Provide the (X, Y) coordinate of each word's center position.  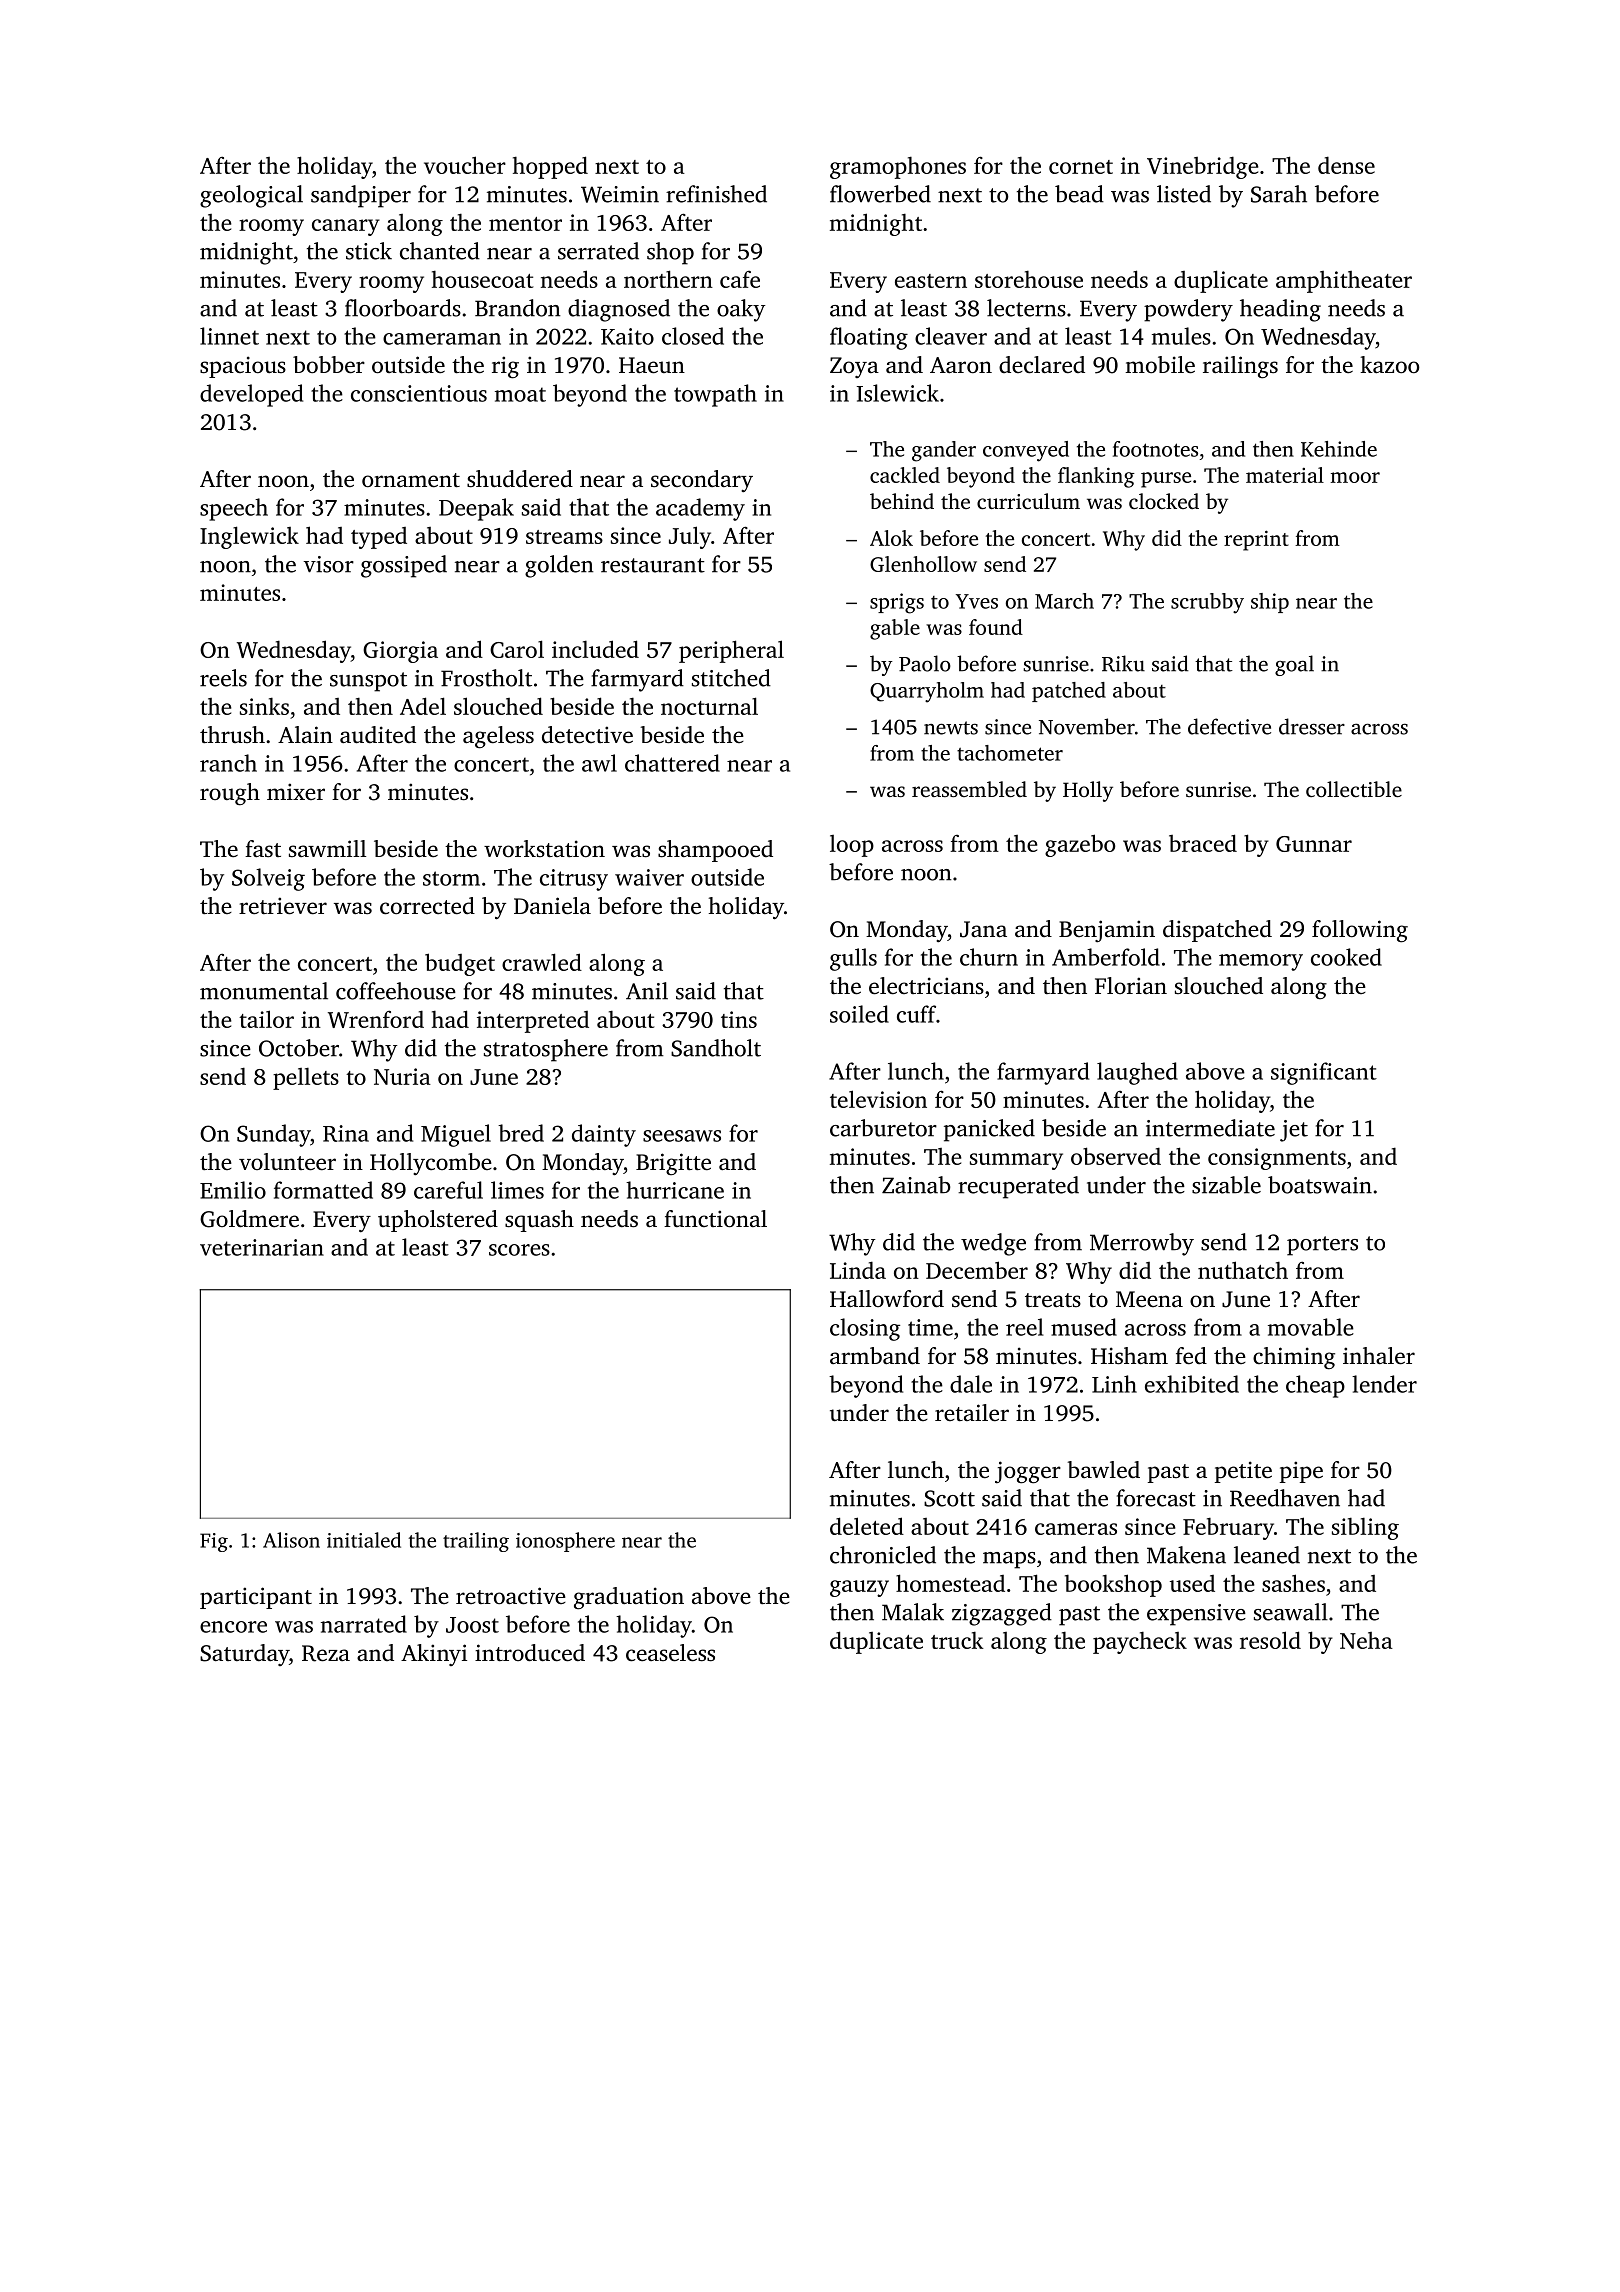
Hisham (1129, 1356)
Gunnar (1314, 844)
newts (951, 728)
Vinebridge (1203, 167)
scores (519, 1250)
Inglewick (249, 537)
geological (251, 196)
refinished (716, 194)
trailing (476, 1542)
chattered (672, 763)
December (977, 1270)
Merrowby (1142, 1244)
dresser (1312, 726)
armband (875, 1356)
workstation (544, 848)
